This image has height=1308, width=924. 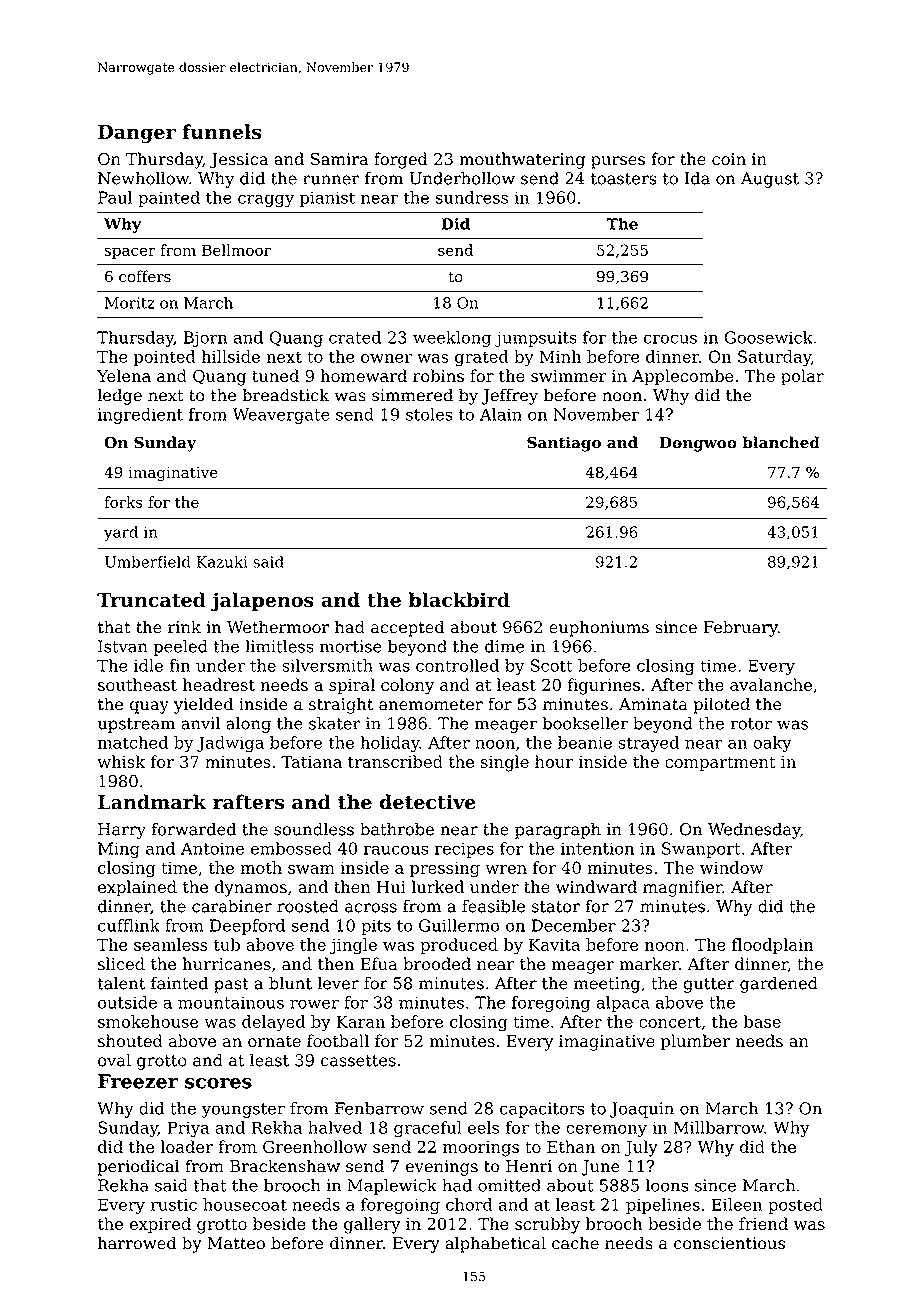 What do you see at coordinates (522, 160) in the image?
I see `mouthwatering` at bounding box center [522, 160].
